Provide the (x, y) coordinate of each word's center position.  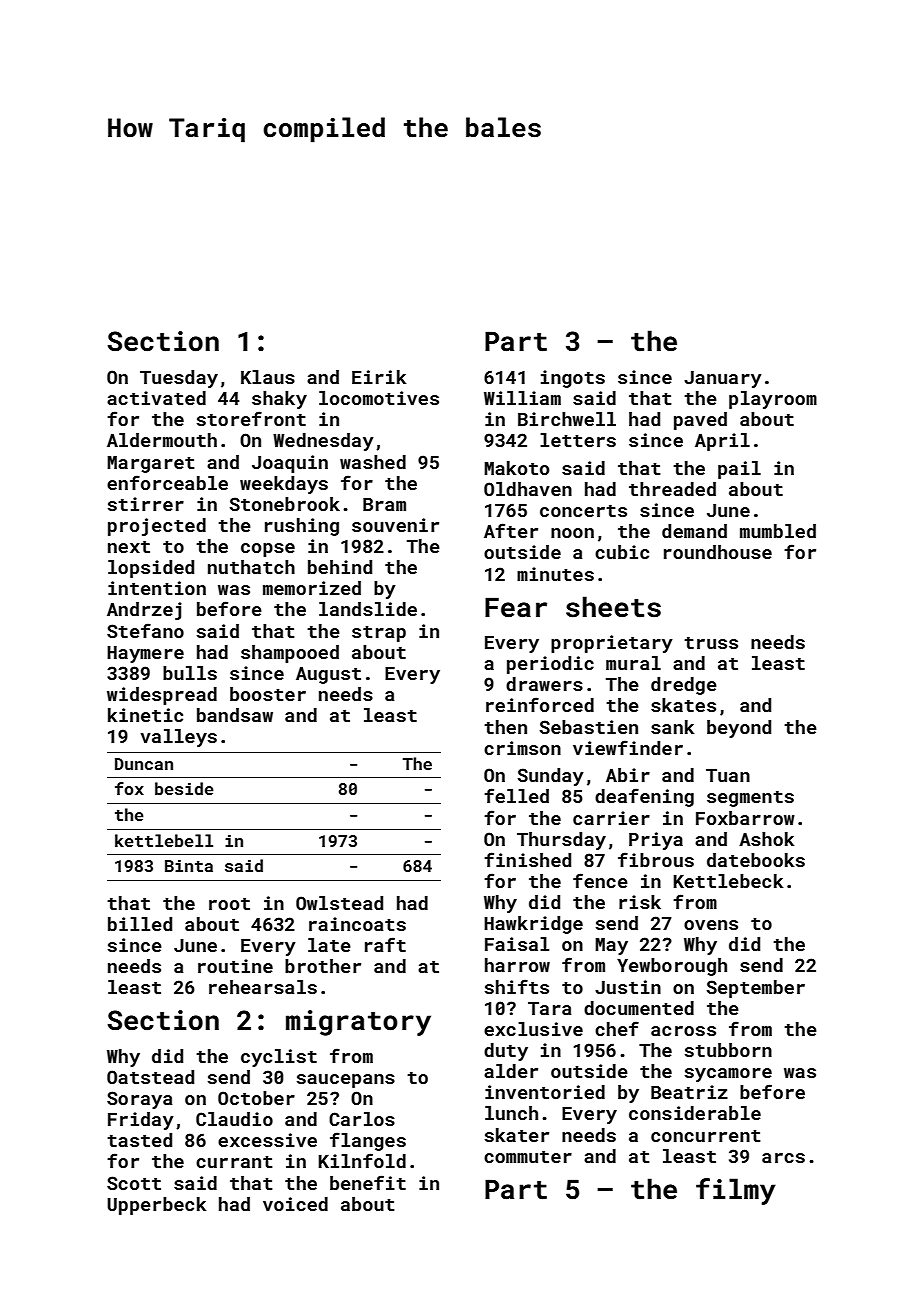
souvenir (395, 525)
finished (527, 859)
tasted (139, 1140)
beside (184, 788)
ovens (711, 925)
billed (140, 924)
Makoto (516, 468)
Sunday (551, 777)
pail (739, 470)
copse (268, 550)
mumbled (778, 531)
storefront (251, 418)
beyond (739, 729)
